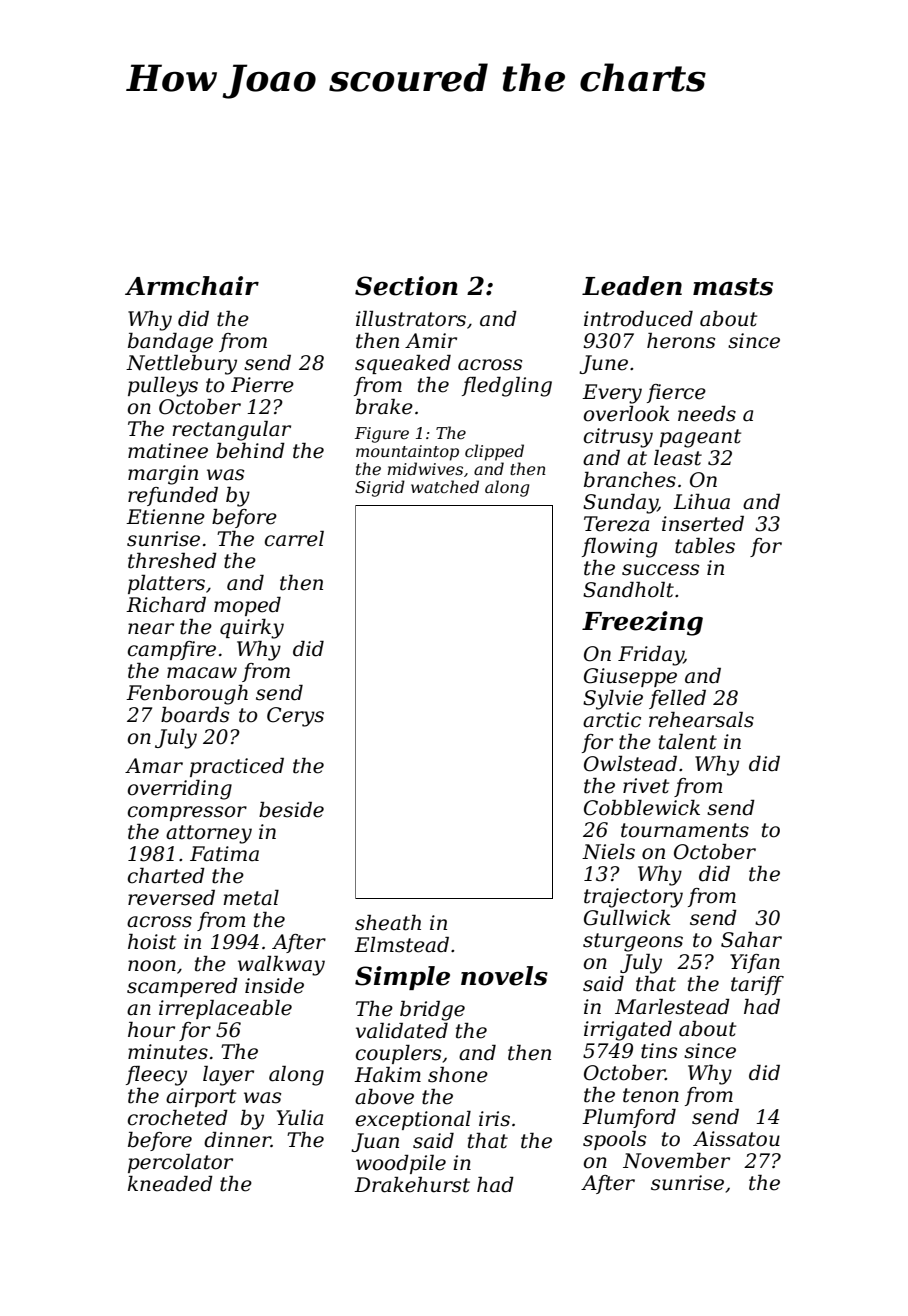  What do you see at coordinates (736, 1139) in the screenshot?
I see `Aissatou` at bounding box center [736, 1139].
